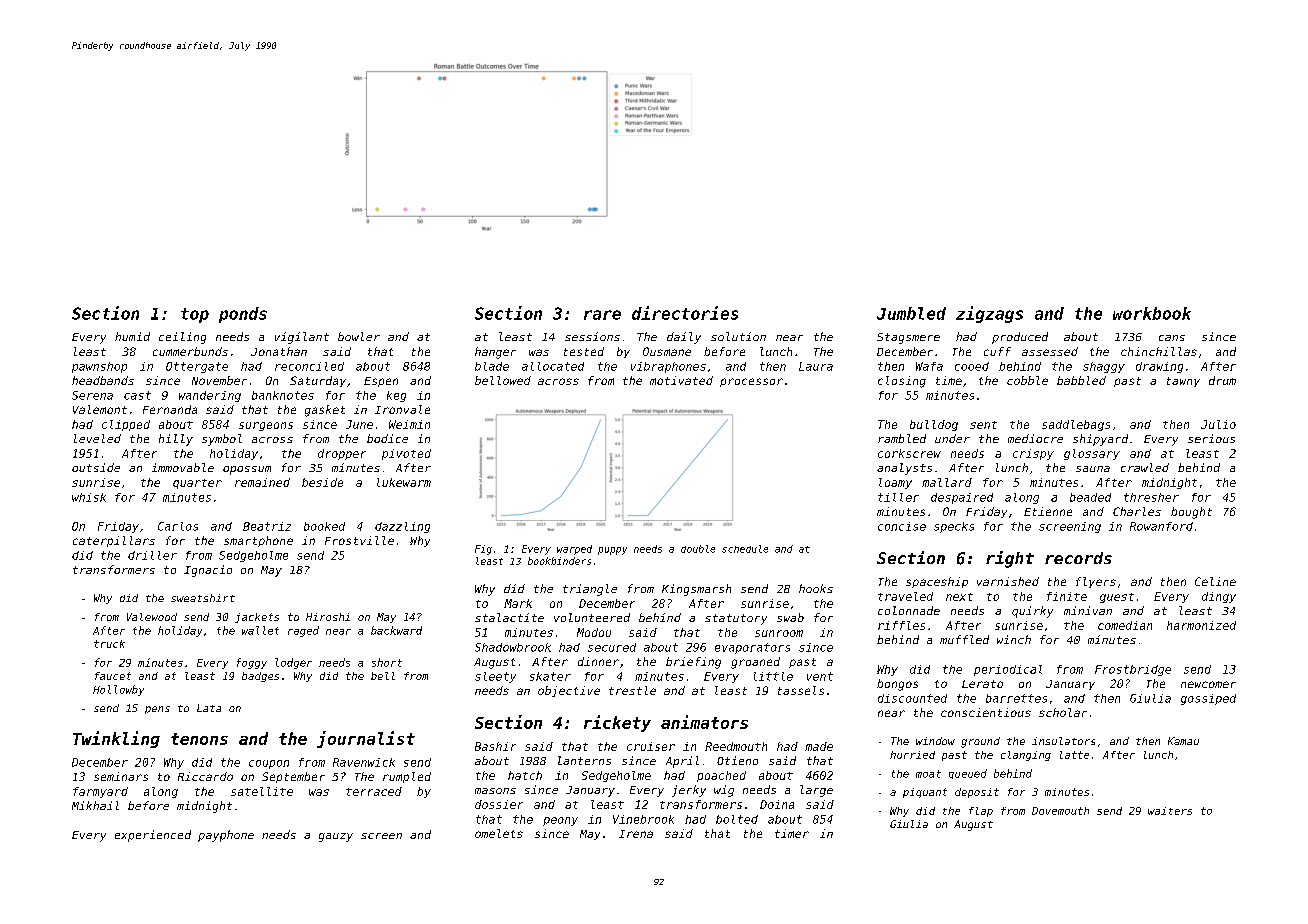 This screenshot has height=924, width=1308. What do you see at coordinates (121, 776) in the screenshot?
I see `seminars` at bounding box center [121, 776].
